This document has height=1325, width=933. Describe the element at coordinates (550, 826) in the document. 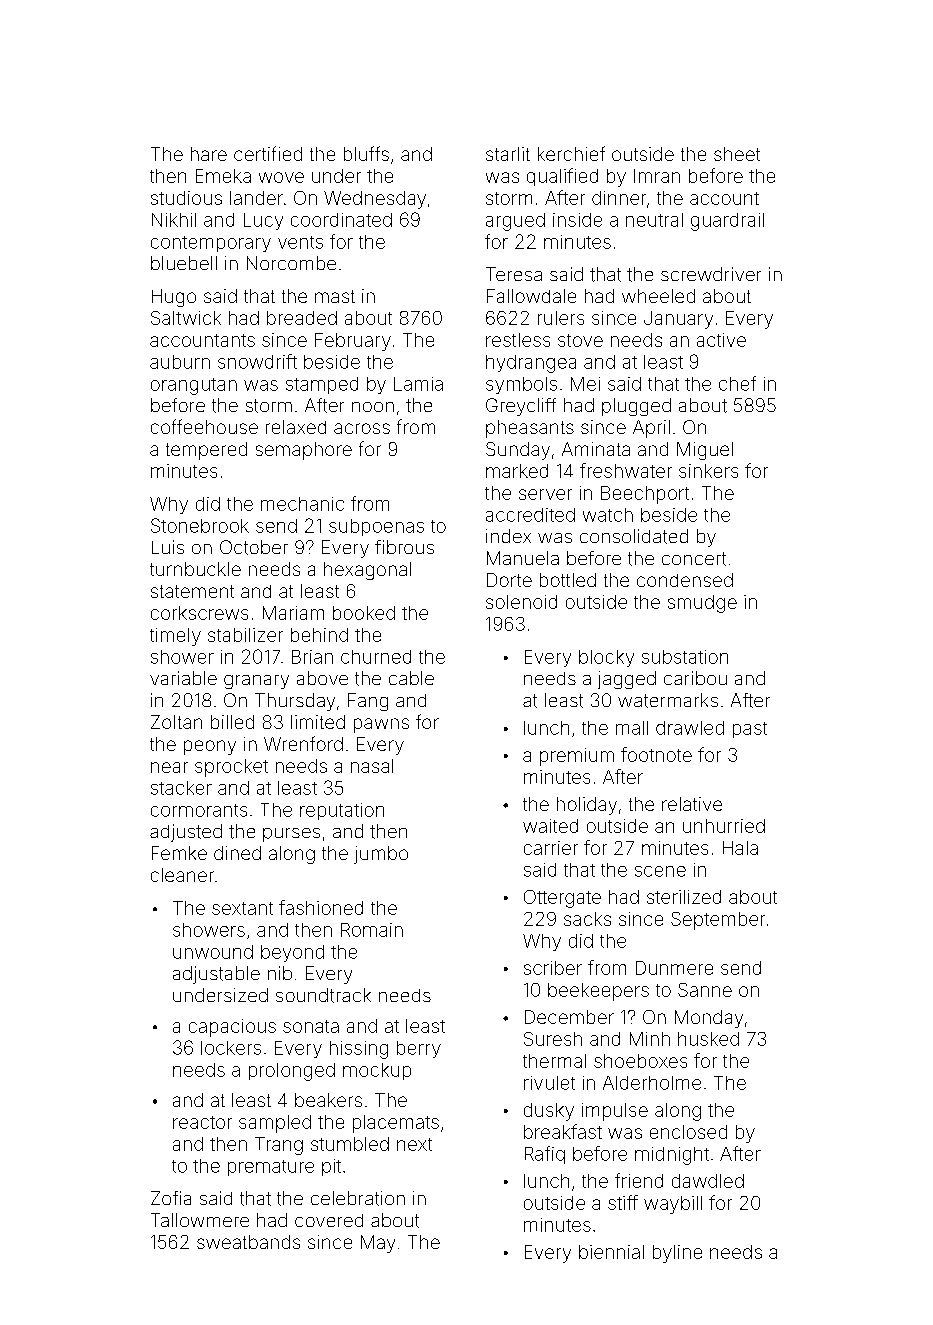

I see `waited` at that location.
